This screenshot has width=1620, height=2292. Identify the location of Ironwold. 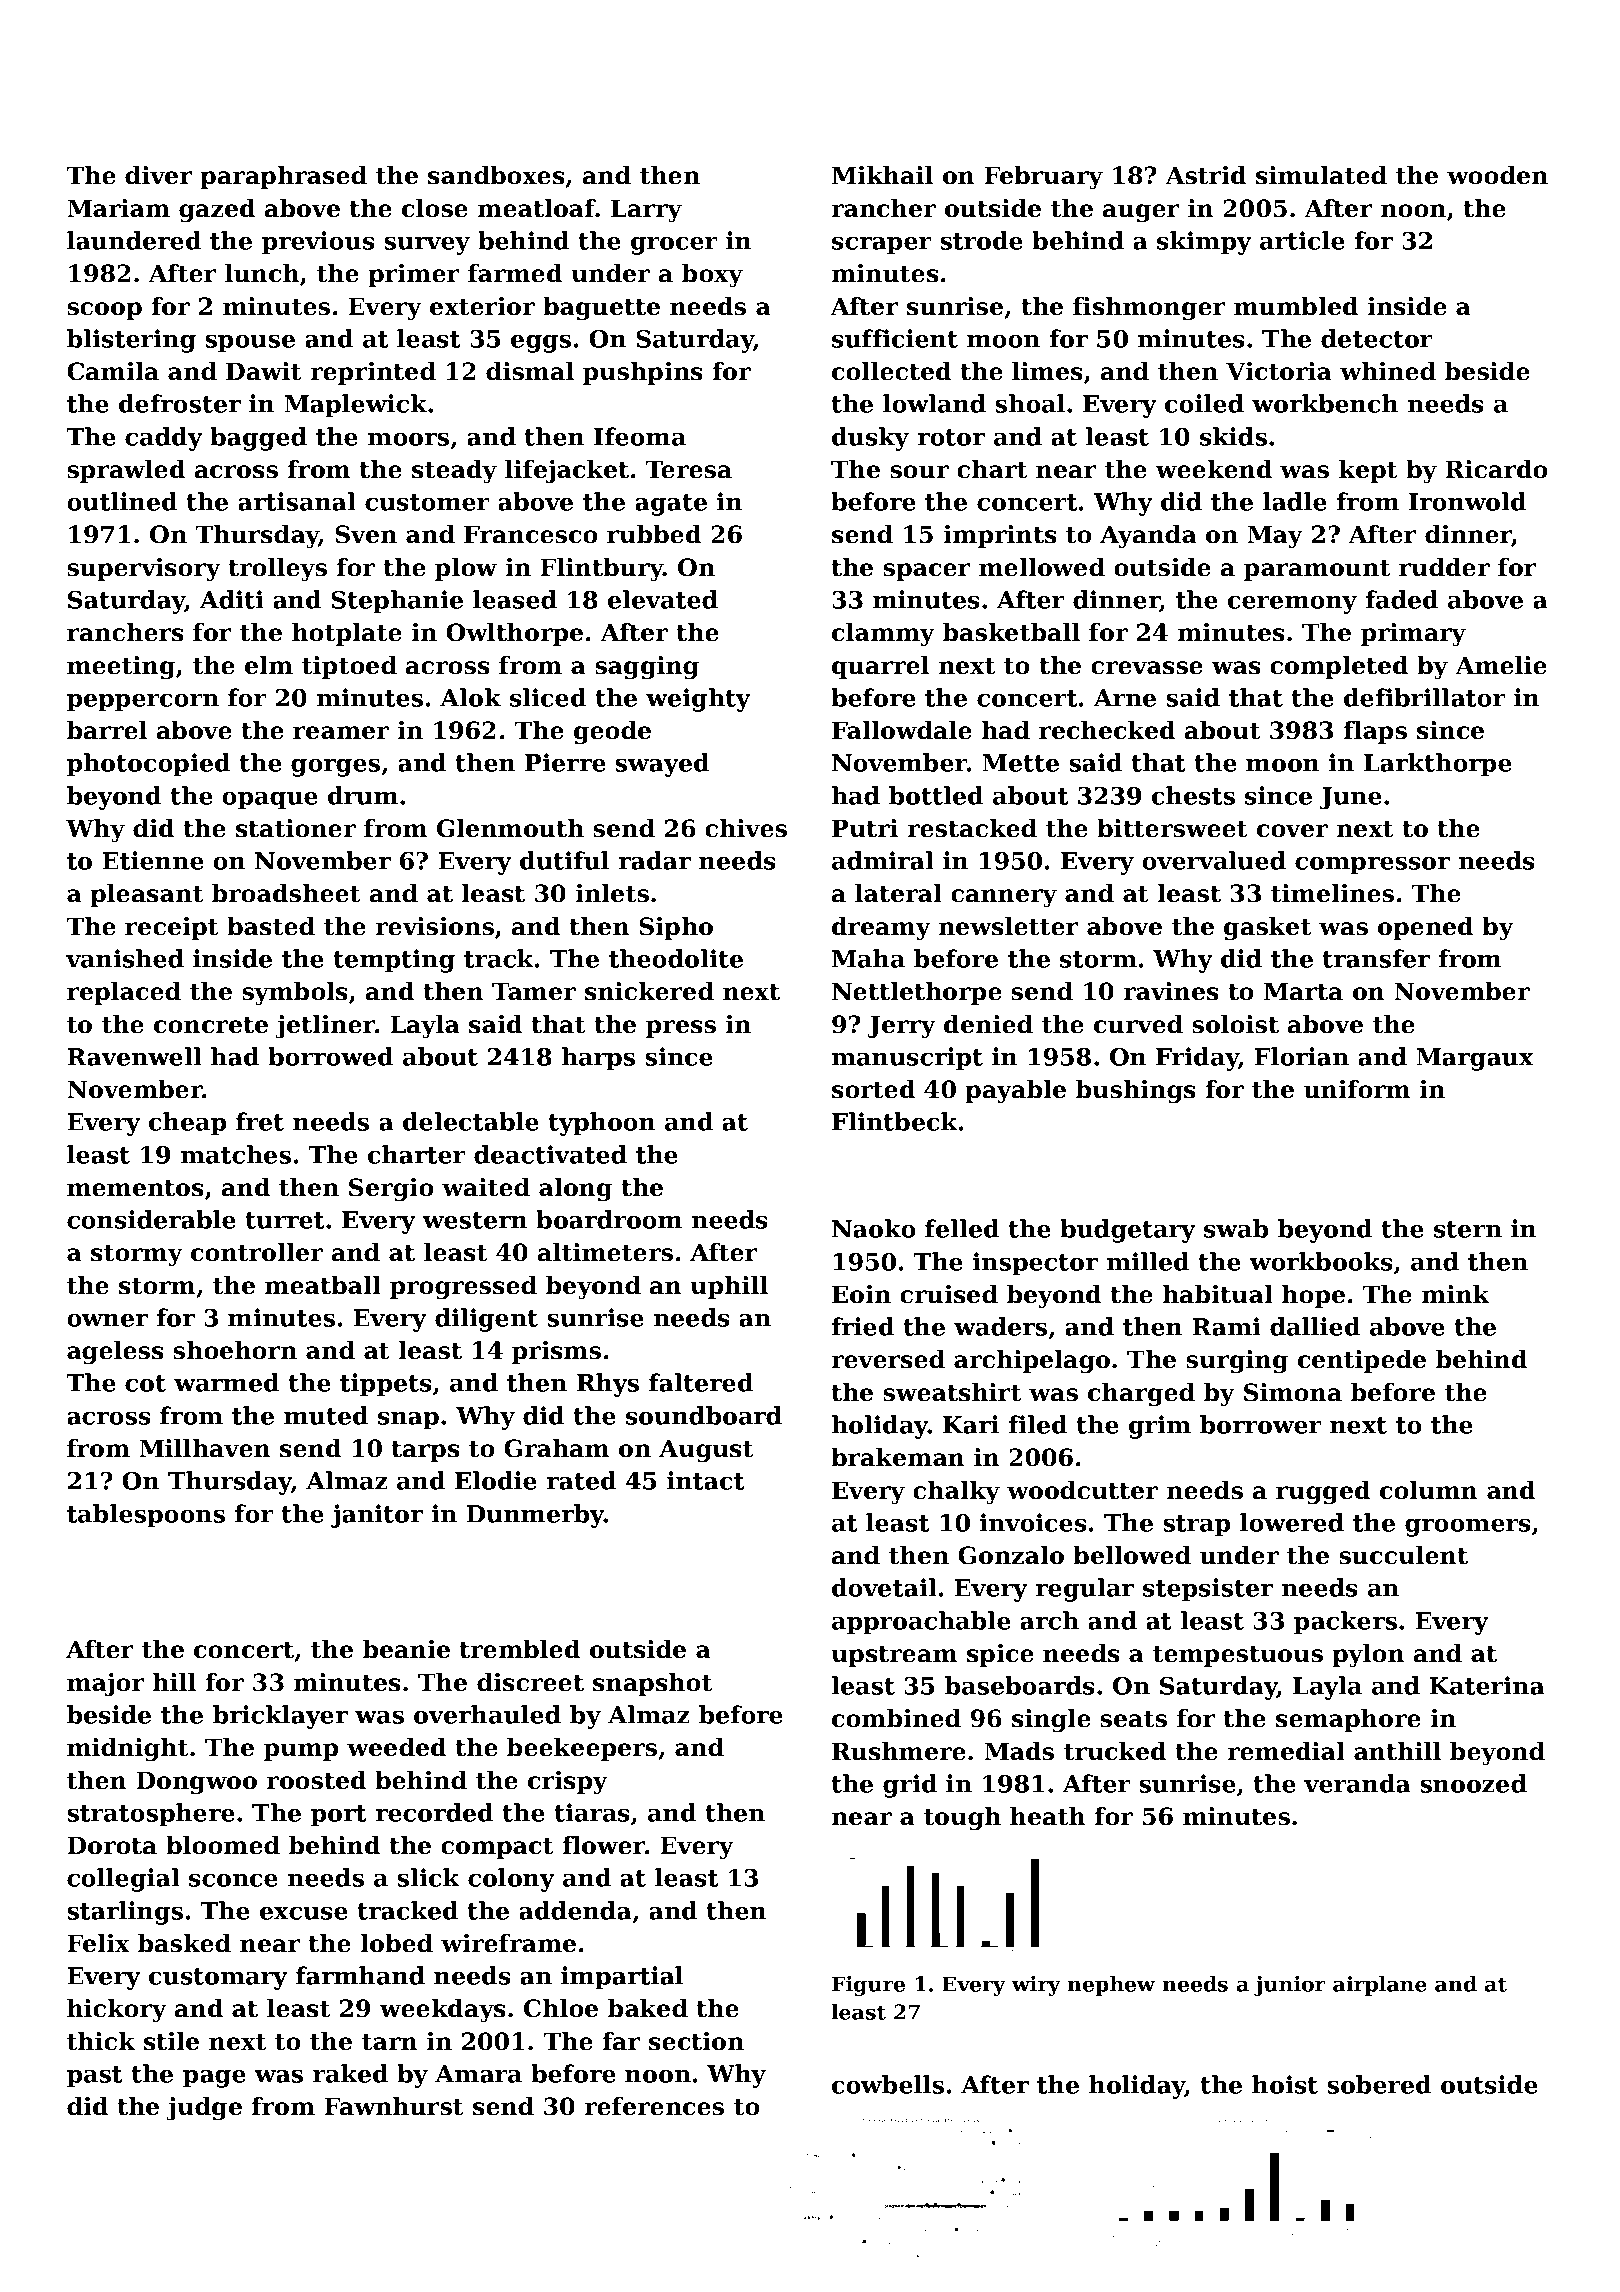
(1467, 501).
